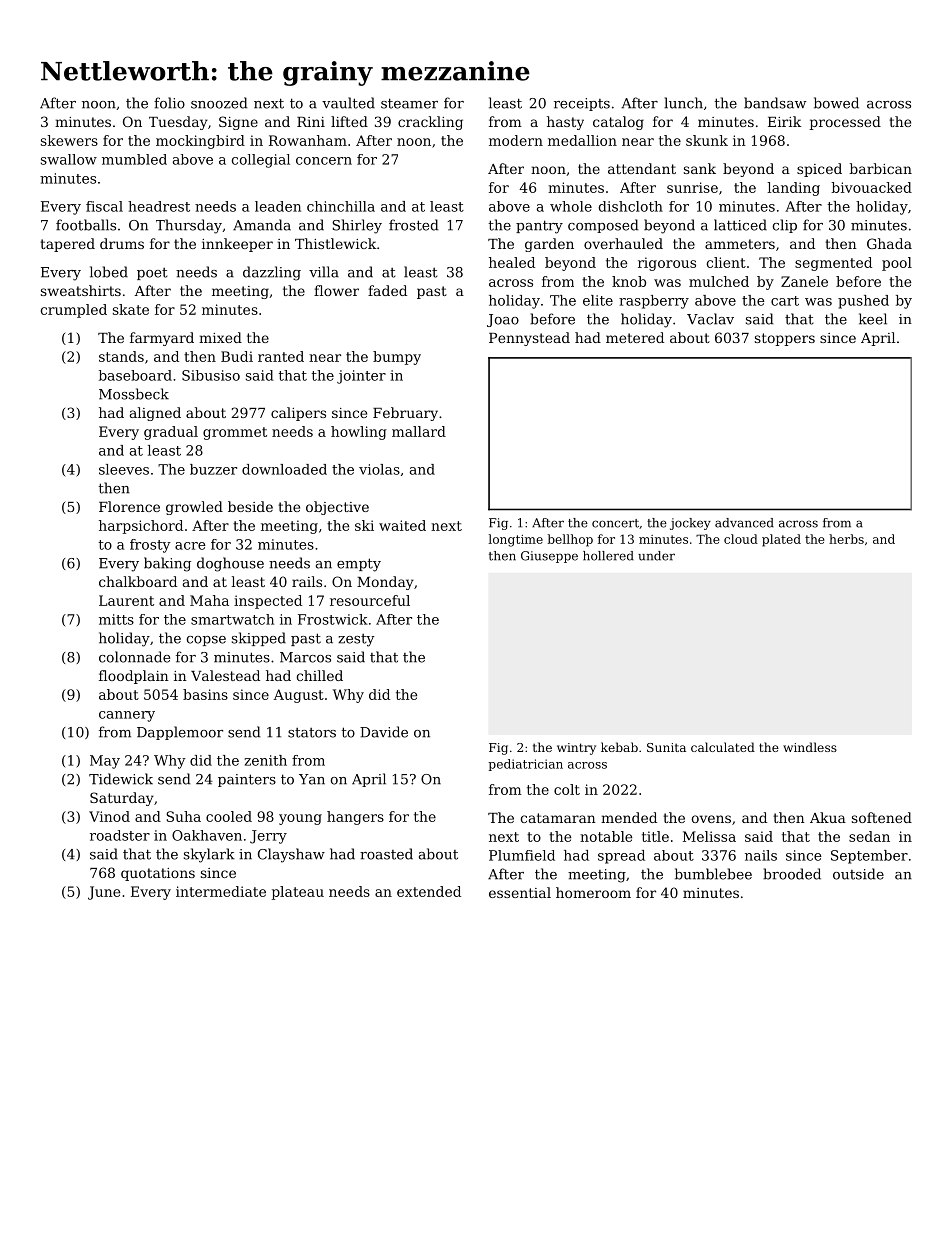 Image resolution: width=952 pixels, height=1233 pixels. Describe the element at coordinates (576, 749) in the document. I see `wintry` at that location.
